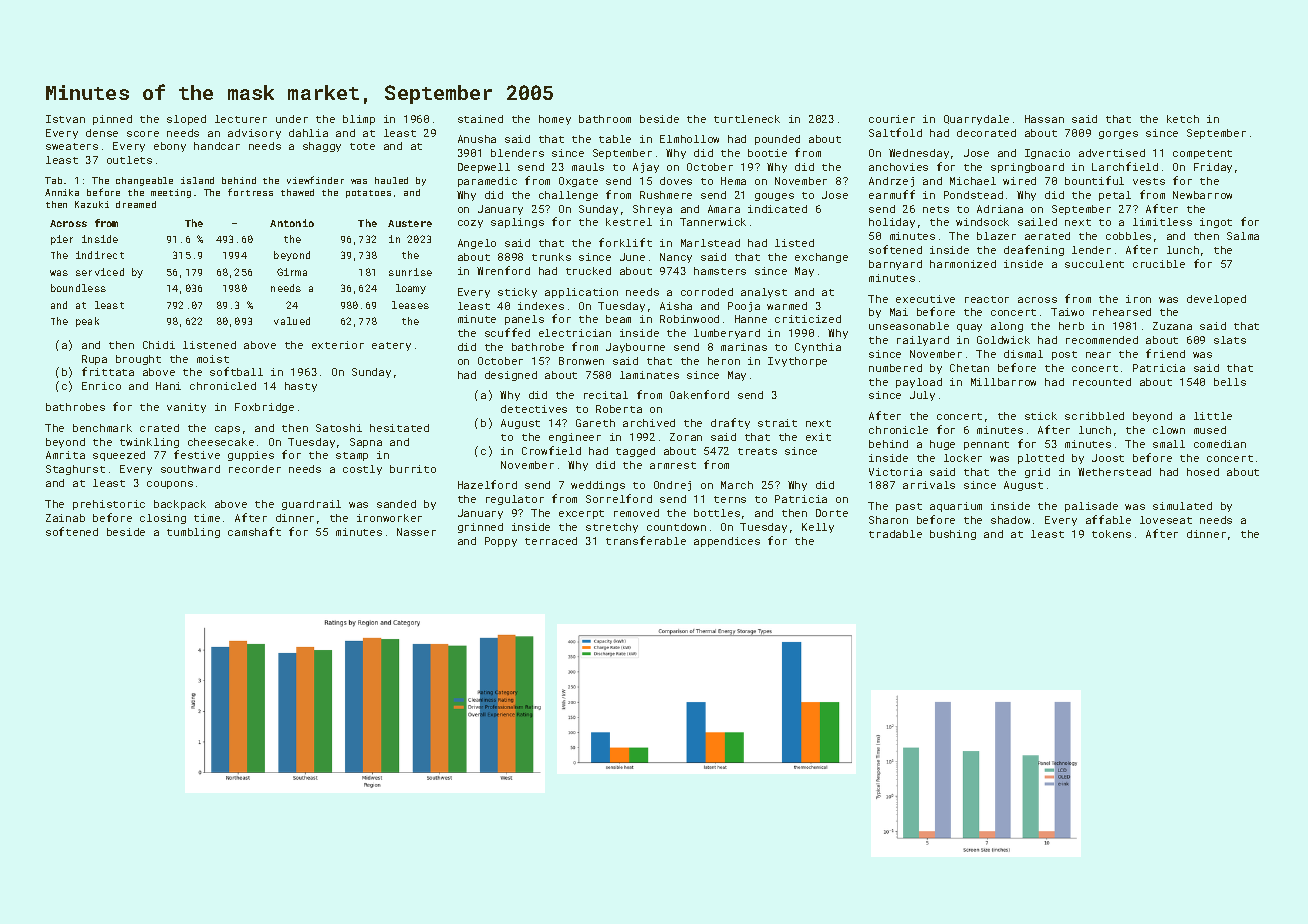 This screenshot has height=924, width=1308. I want to click on tumbling, so click(193, 533).
